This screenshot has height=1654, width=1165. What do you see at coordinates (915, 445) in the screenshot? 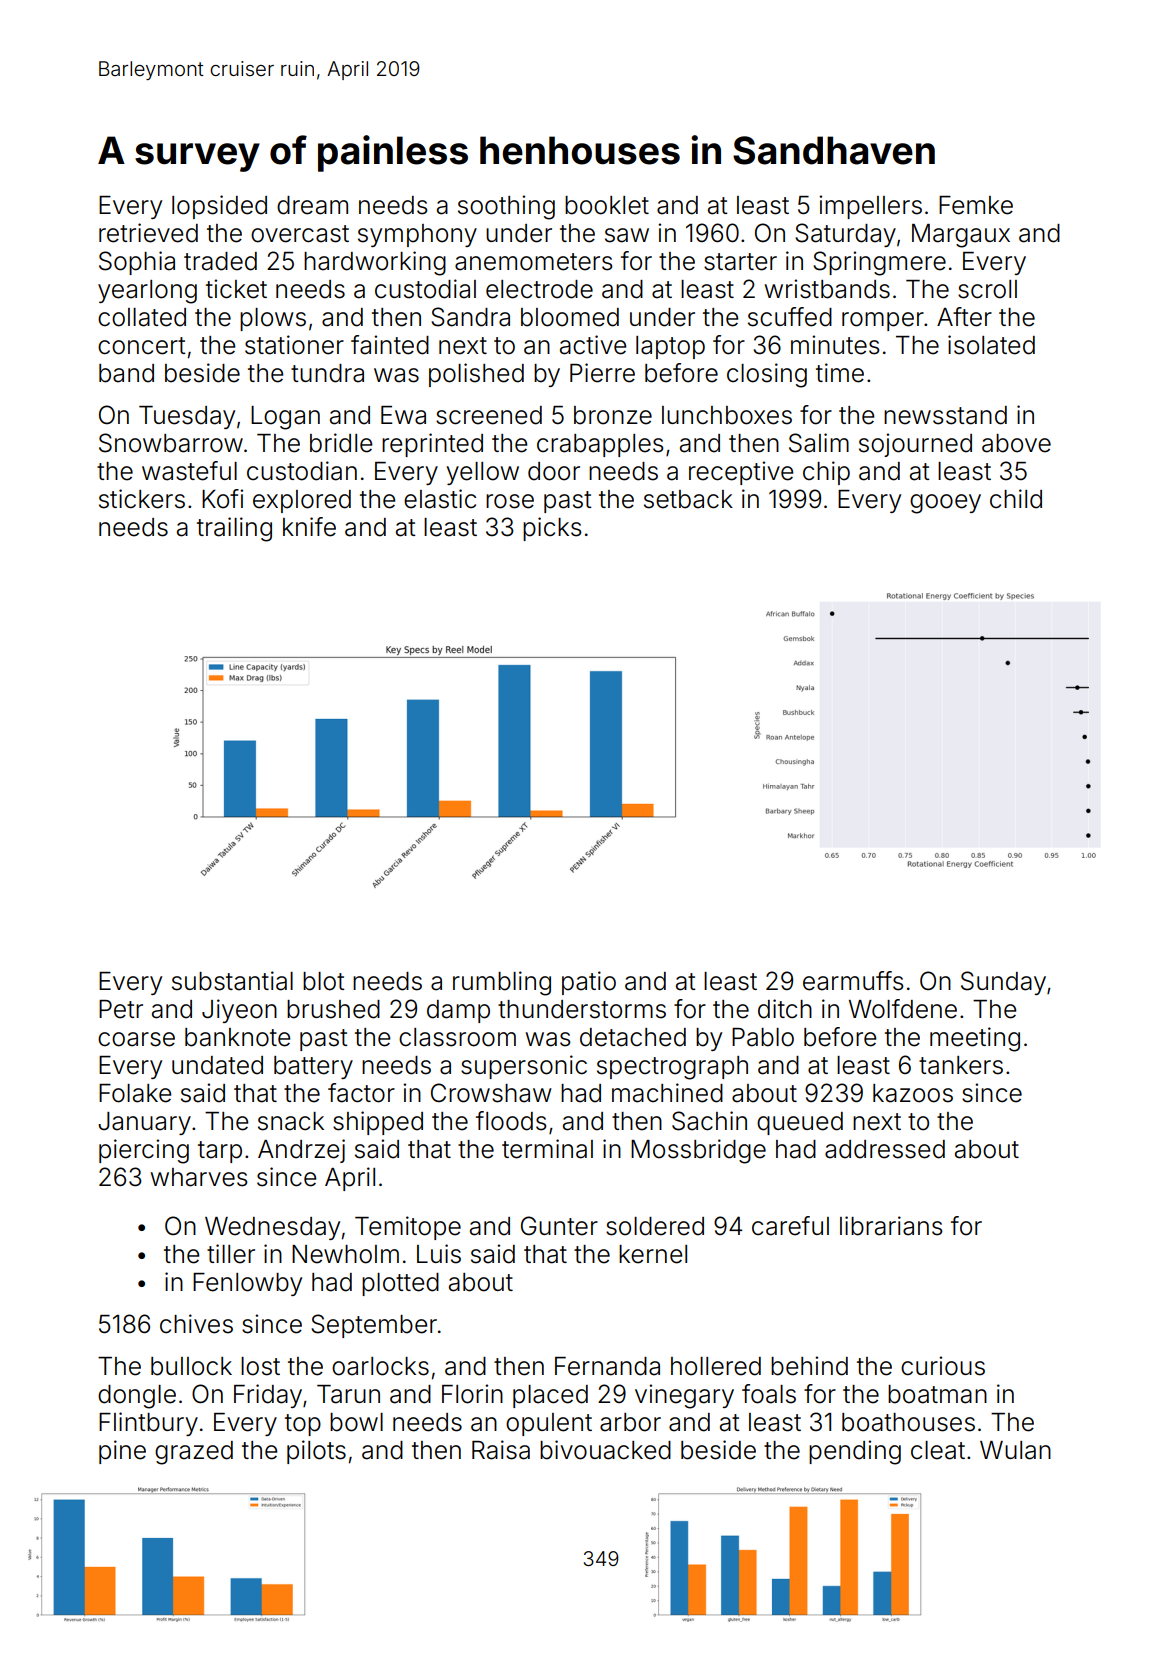
I see `sojourned` at bounding box center [915, 445].
